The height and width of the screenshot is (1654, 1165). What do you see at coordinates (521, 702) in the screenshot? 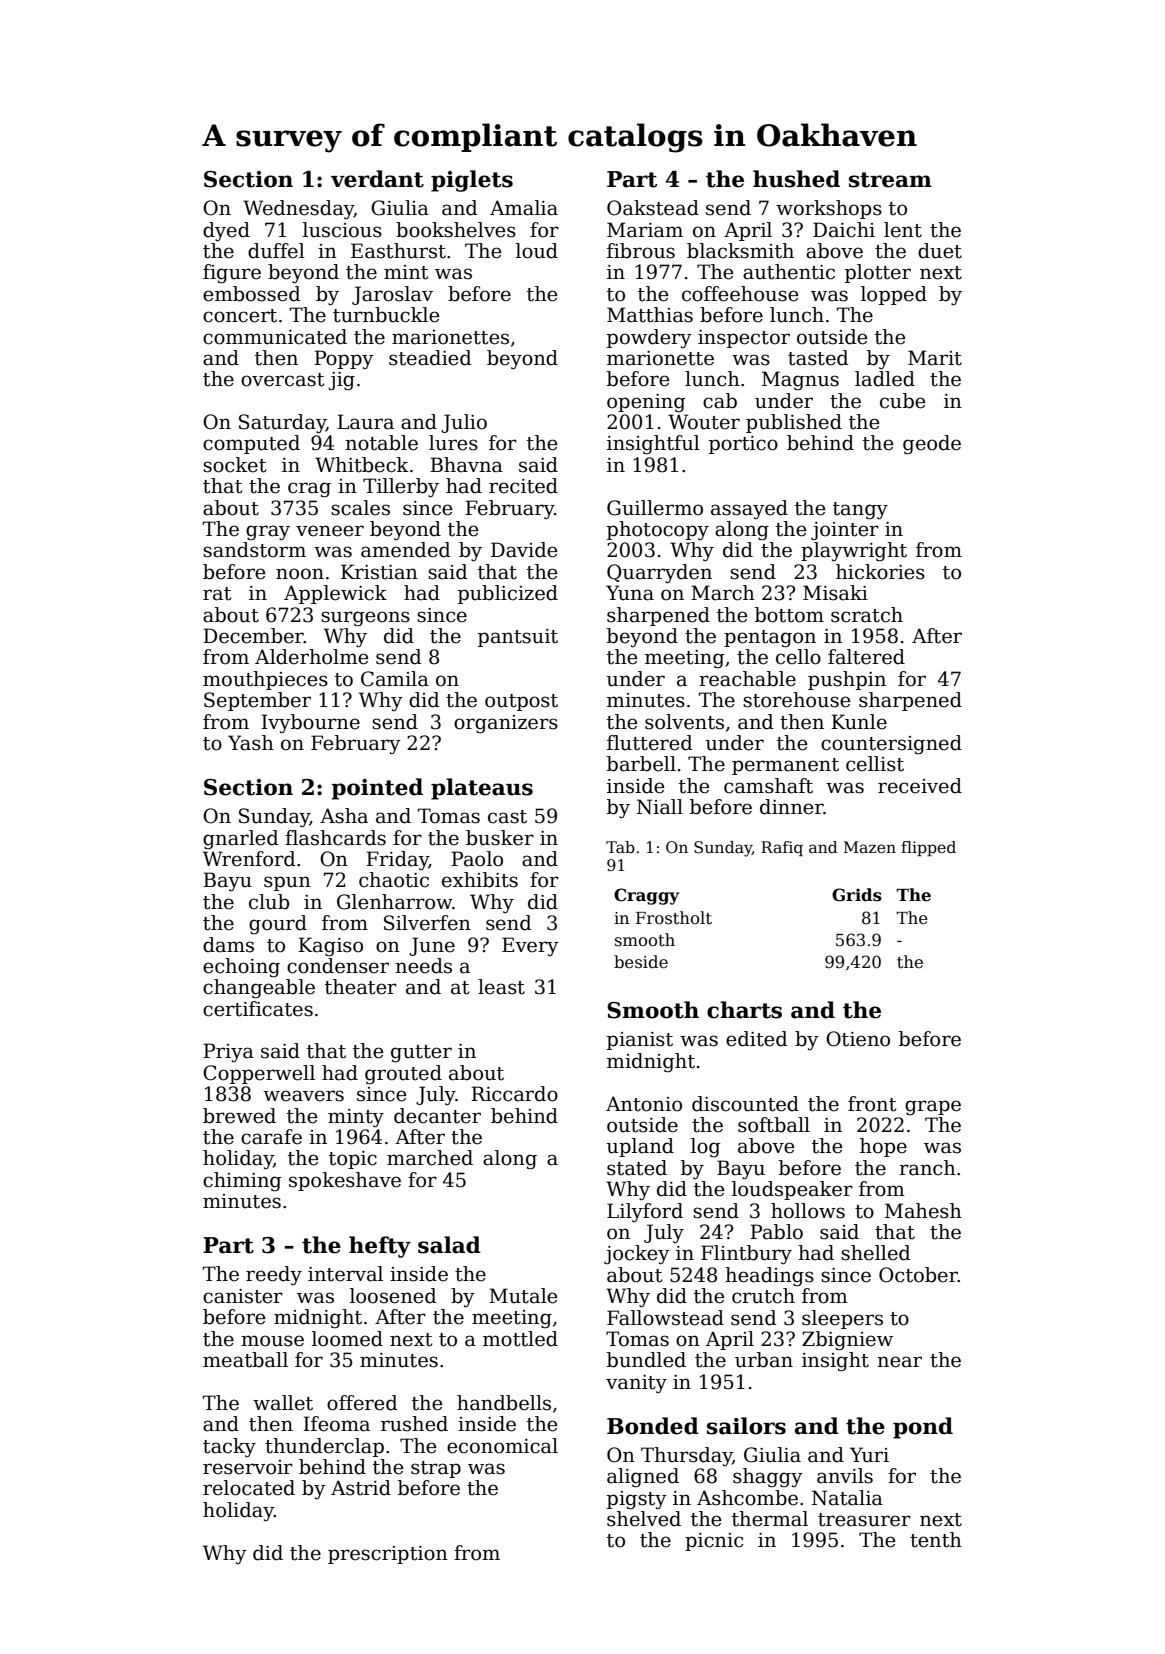
I see `outpost` at bounding box center [521, 702].
